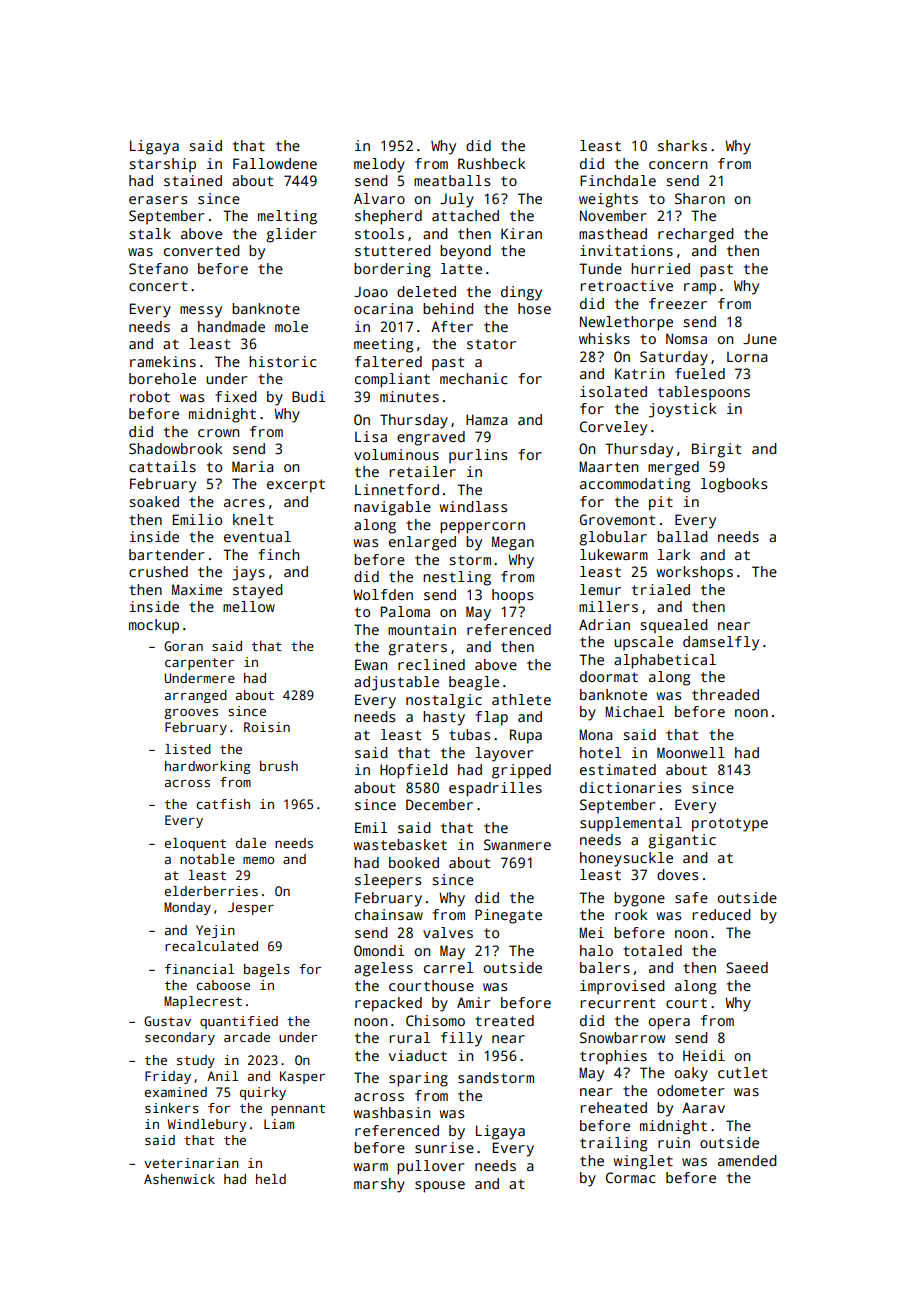 The height and width of the page is (1316, 908). I want to click on sunrise, so click(444, 1147).
